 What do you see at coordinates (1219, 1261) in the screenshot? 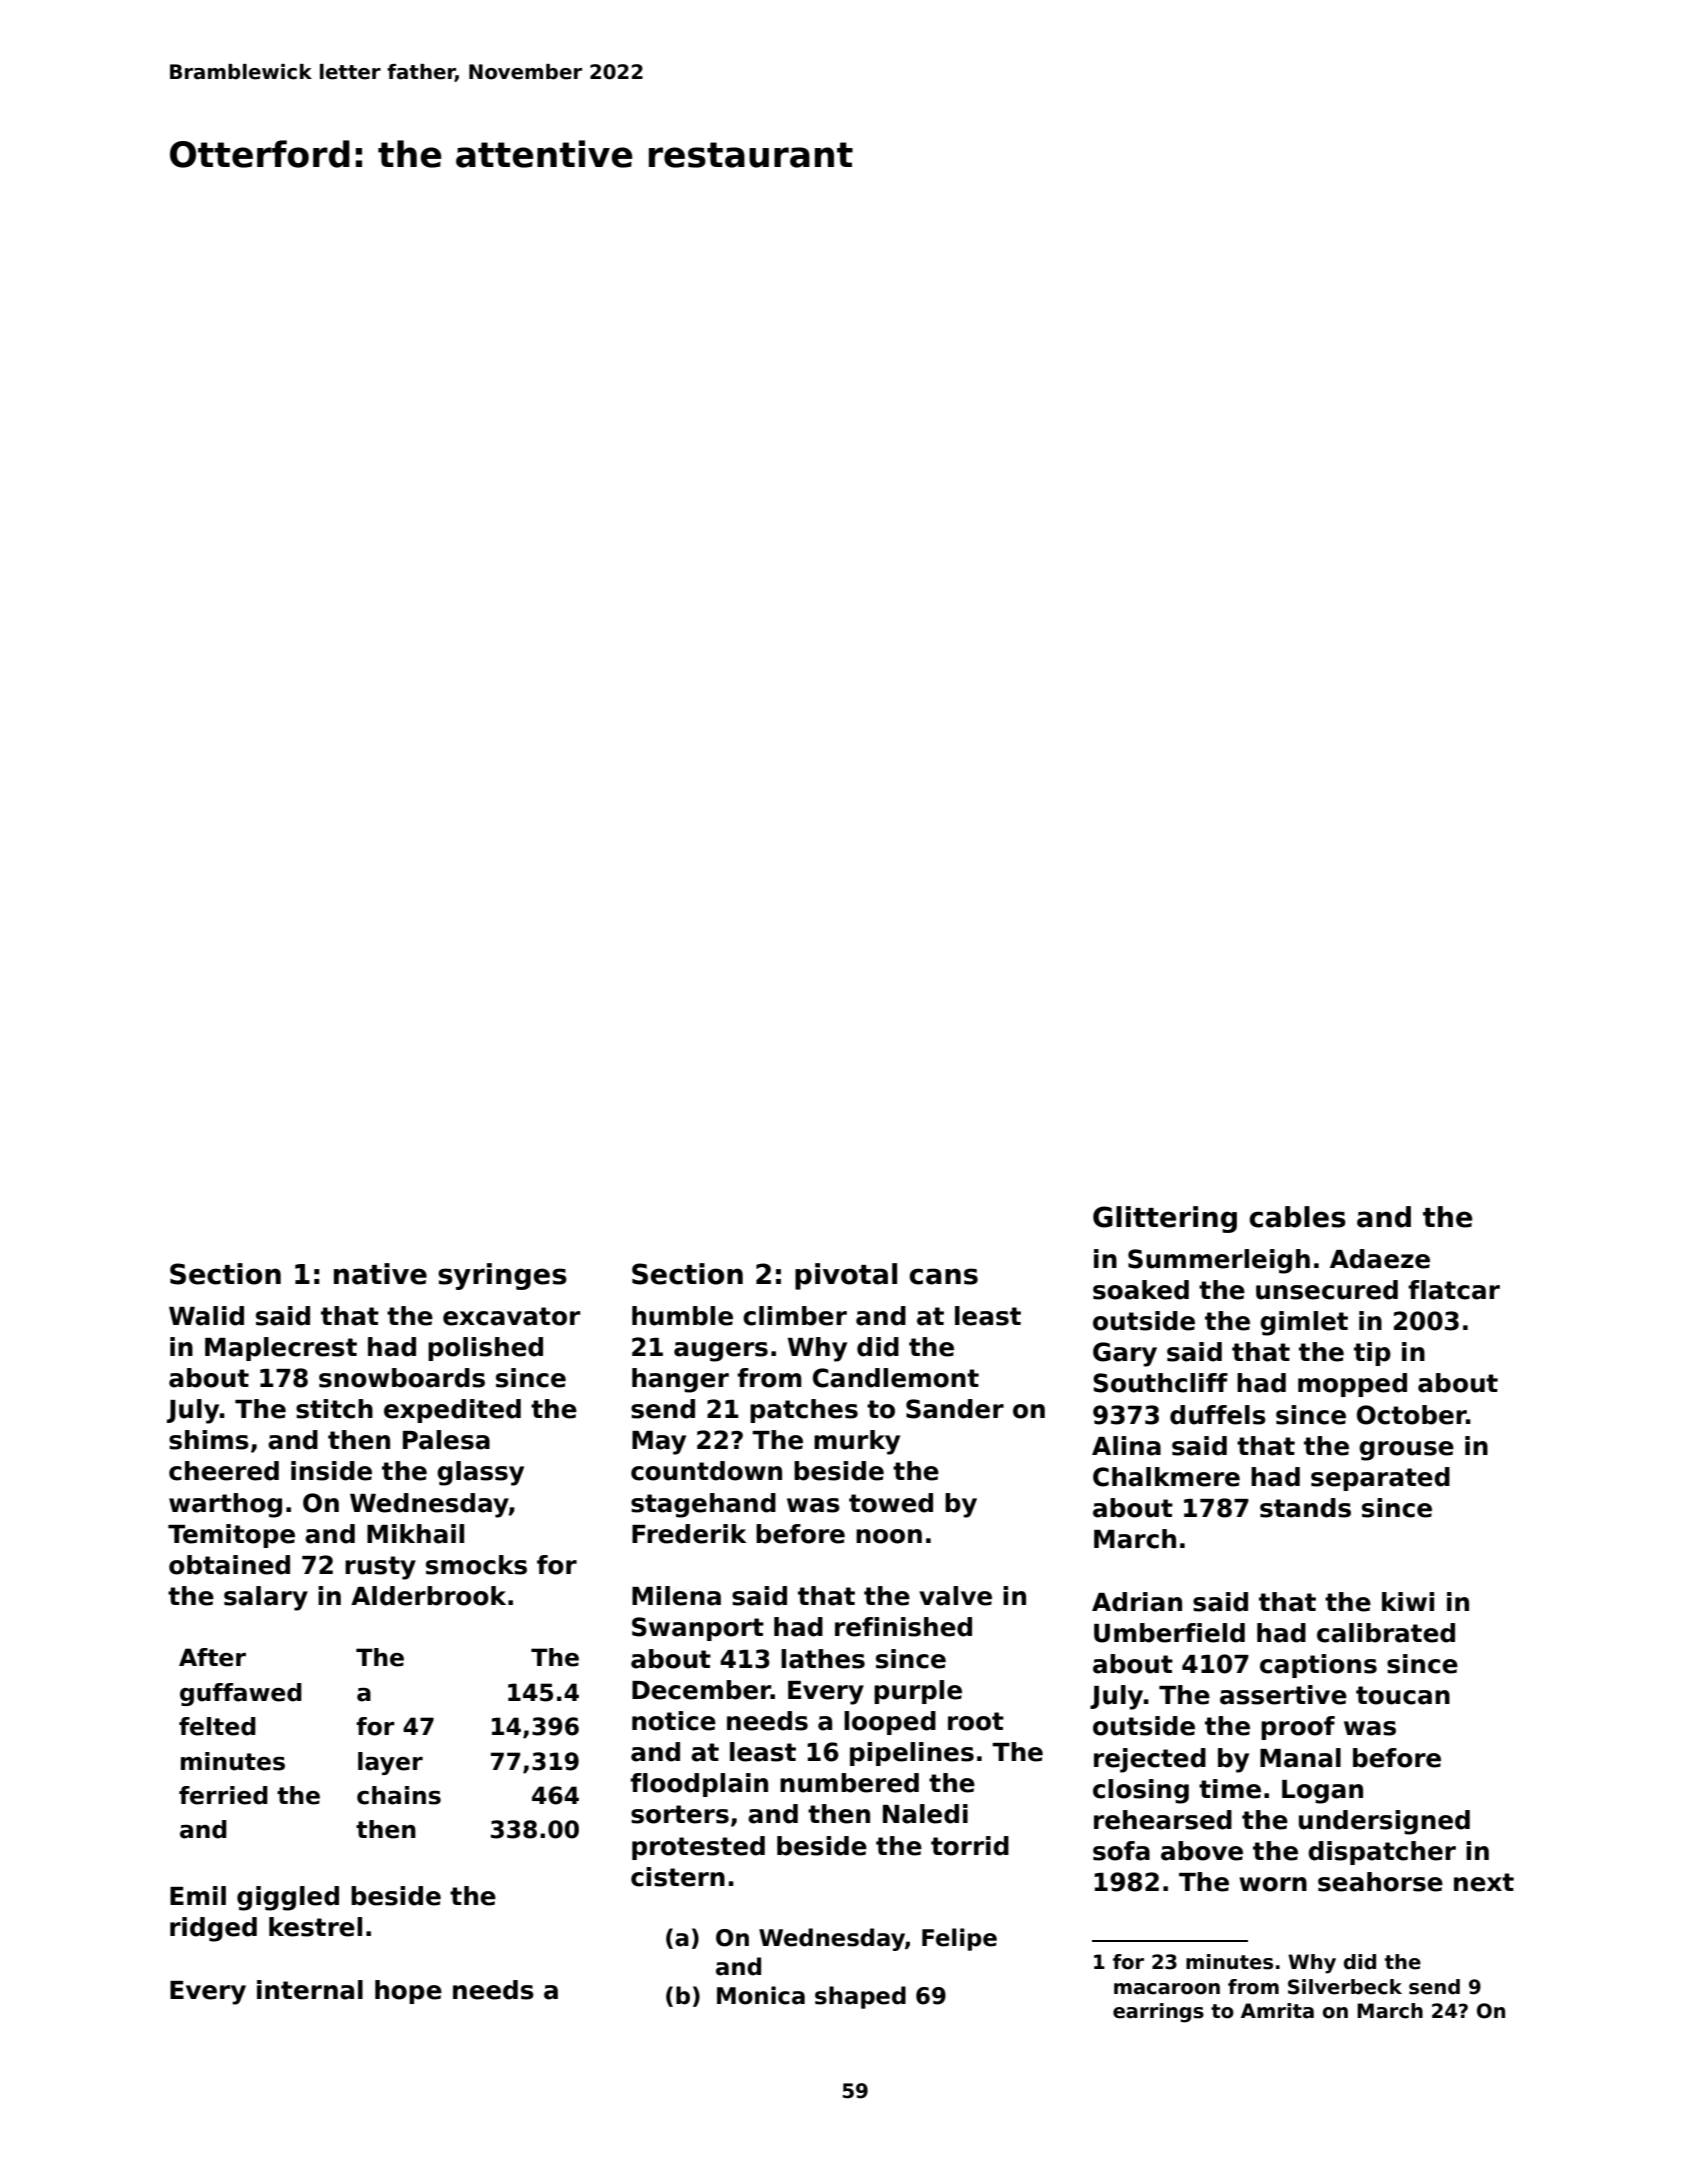
I see `Summerleigh` at bounding box center [1219, 1261].
